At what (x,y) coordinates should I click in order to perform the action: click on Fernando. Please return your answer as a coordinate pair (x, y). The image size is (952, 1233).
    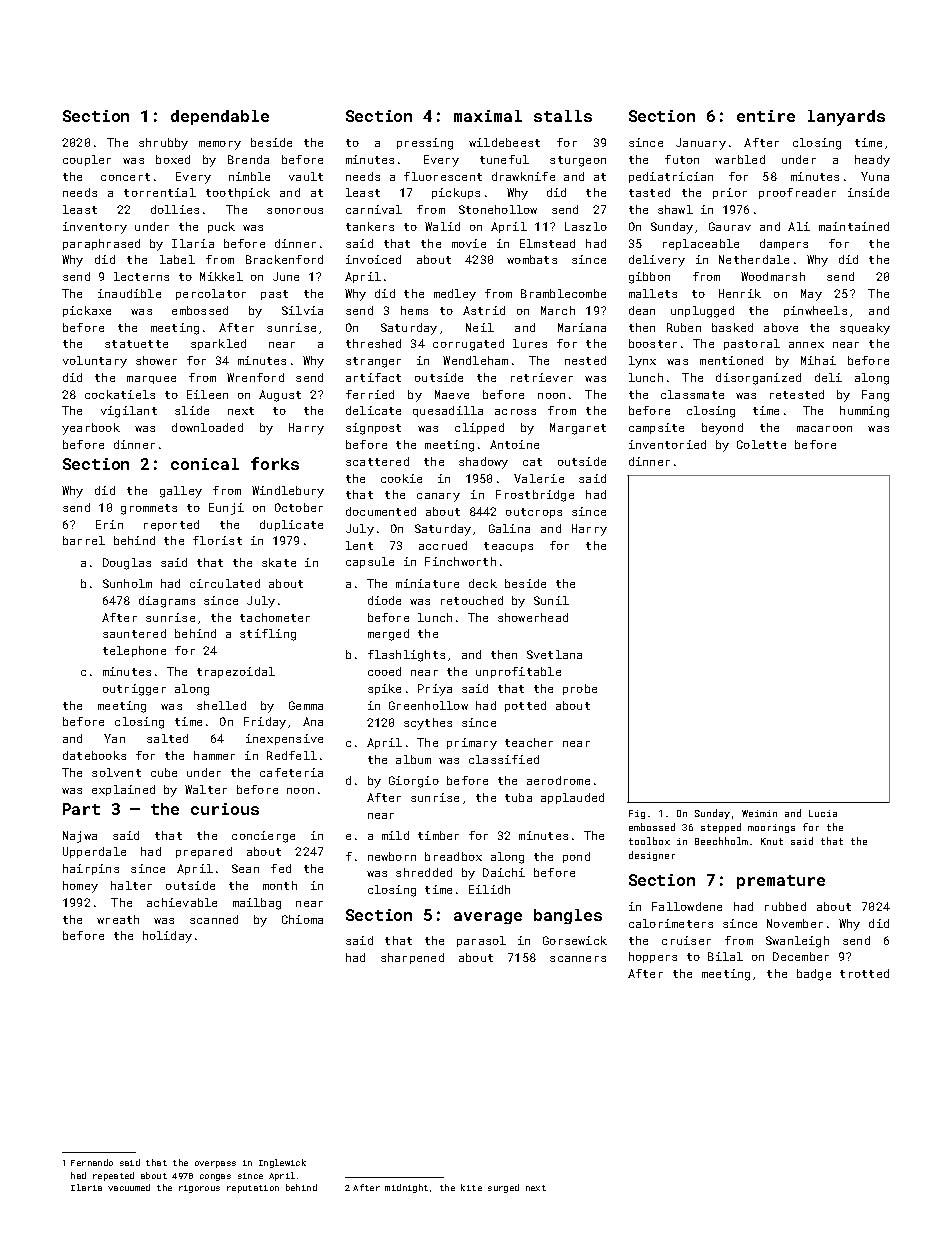
    Looking at the image, I should click on (92, 1162).
